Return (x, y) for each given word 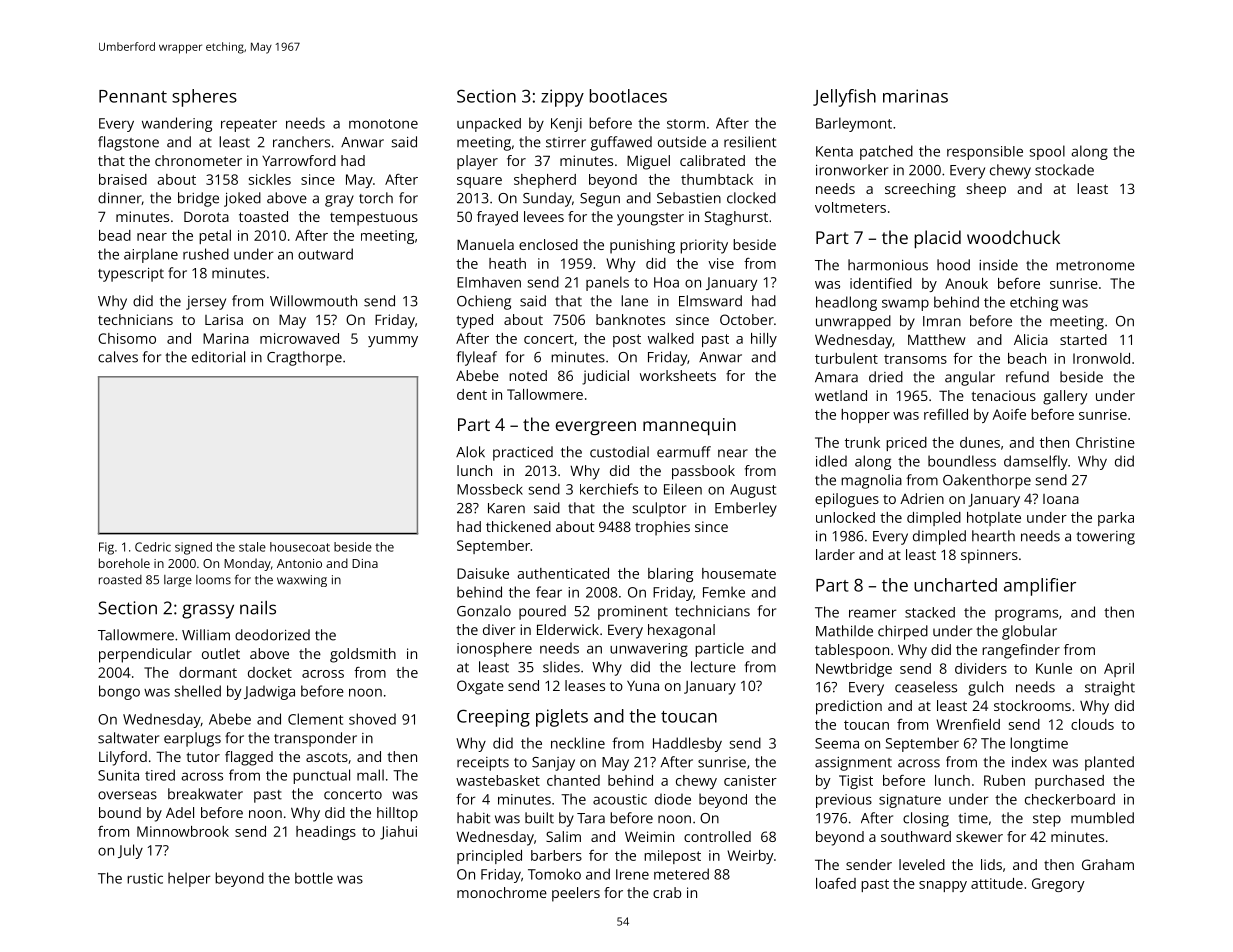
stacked (930, 612)
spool (1047, 152)
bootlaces (628, 96)
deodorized (272, 635)
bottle (314, 878)
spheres (204, 98)
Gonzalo (484, 611)
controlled (717, 836)
